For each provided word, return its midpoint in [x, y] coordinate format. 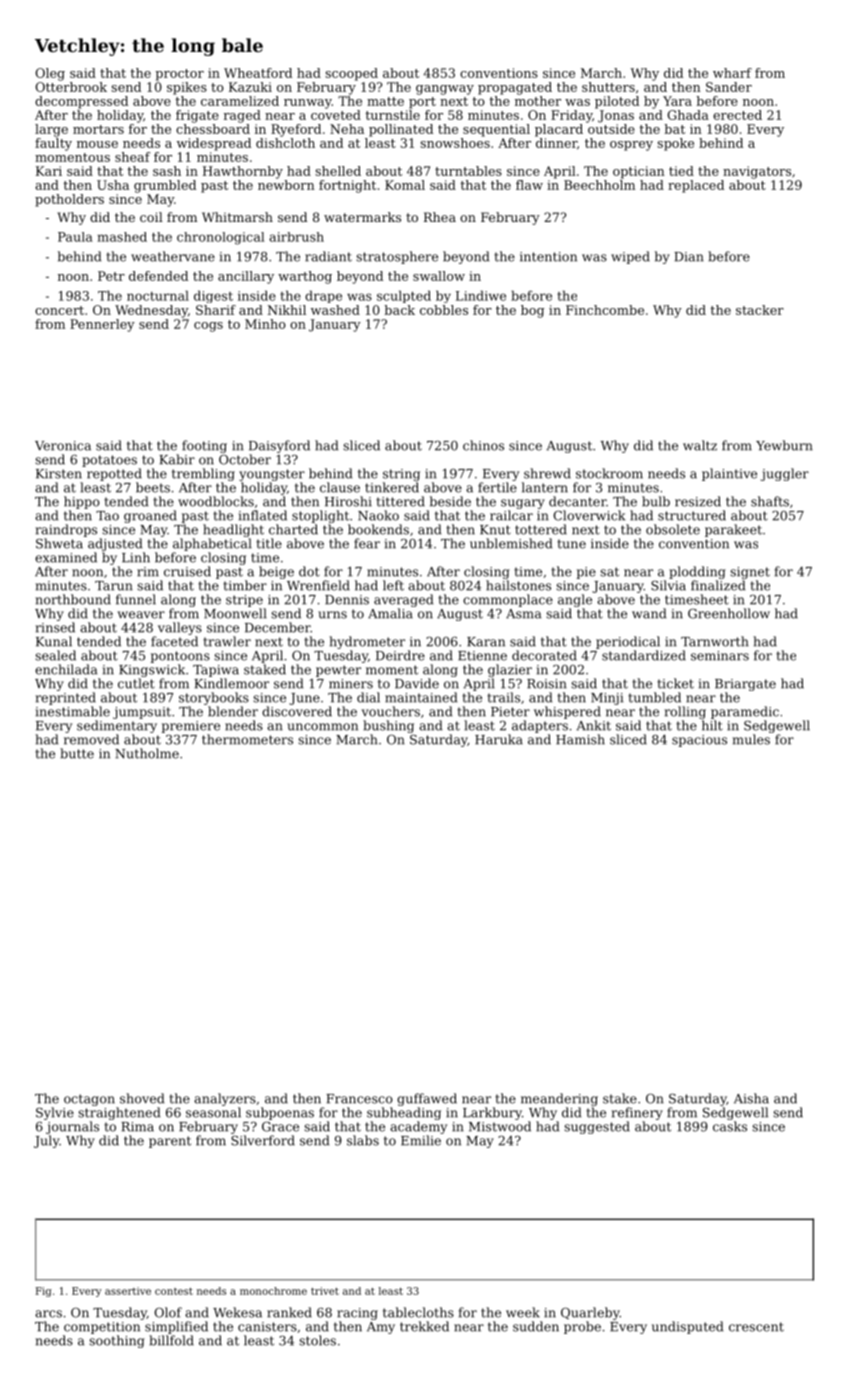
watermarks [362, 217]
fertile [497, 487]
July [46, 1141]
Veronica [63, 446]
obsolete [673, 529]
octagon [89, 1100]
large [51, 130]
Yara [677, 101]
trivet [325, 1291]
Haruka [499, 739]
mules [751, 739]
